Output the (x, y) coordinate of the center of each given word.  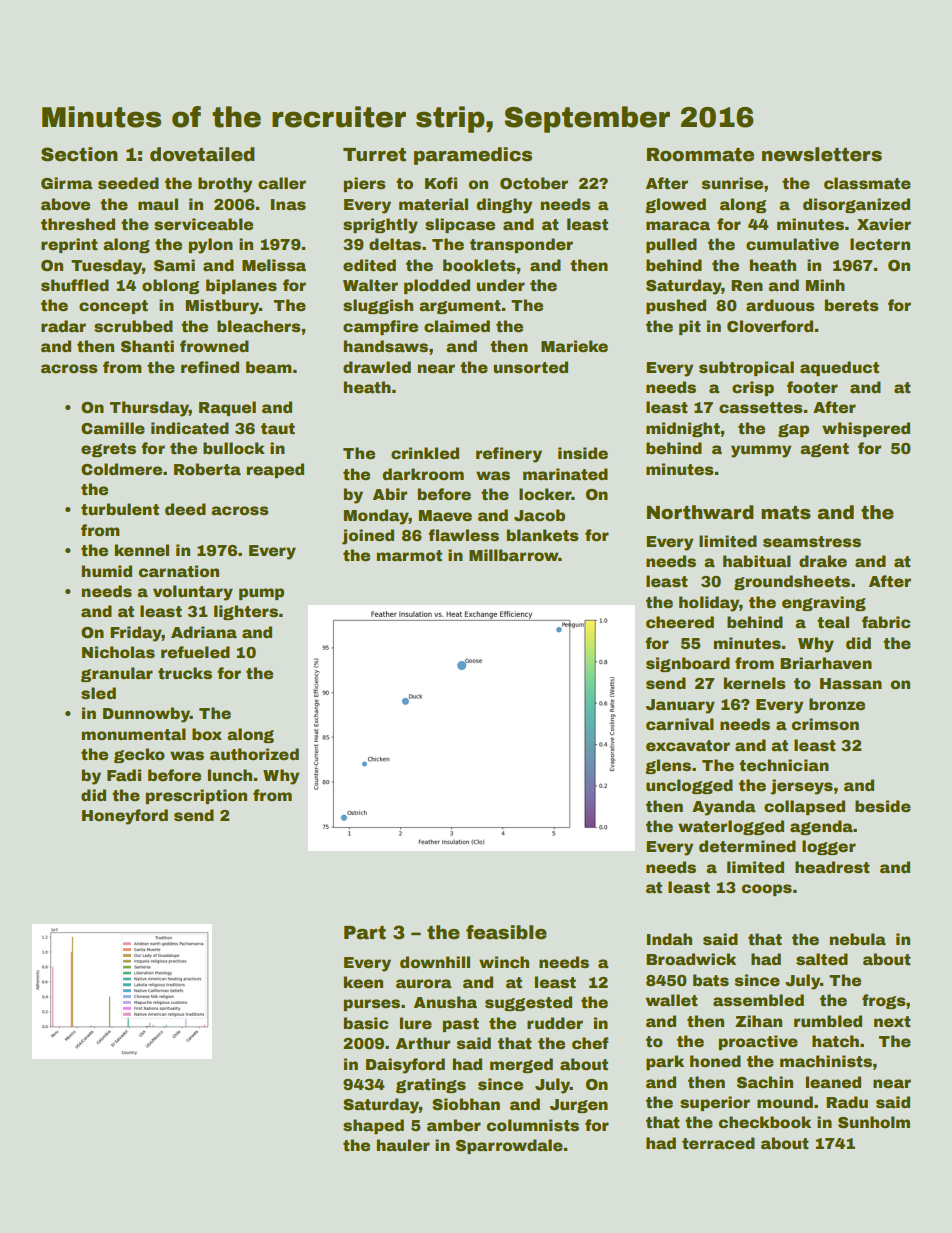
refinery (509, 455)
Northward (700, 512)
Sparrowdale (509, 1146)
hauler (403, 1145)
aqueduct (839, 368)
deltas (395, 244)
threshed (78, 224)
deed (185, 509)
